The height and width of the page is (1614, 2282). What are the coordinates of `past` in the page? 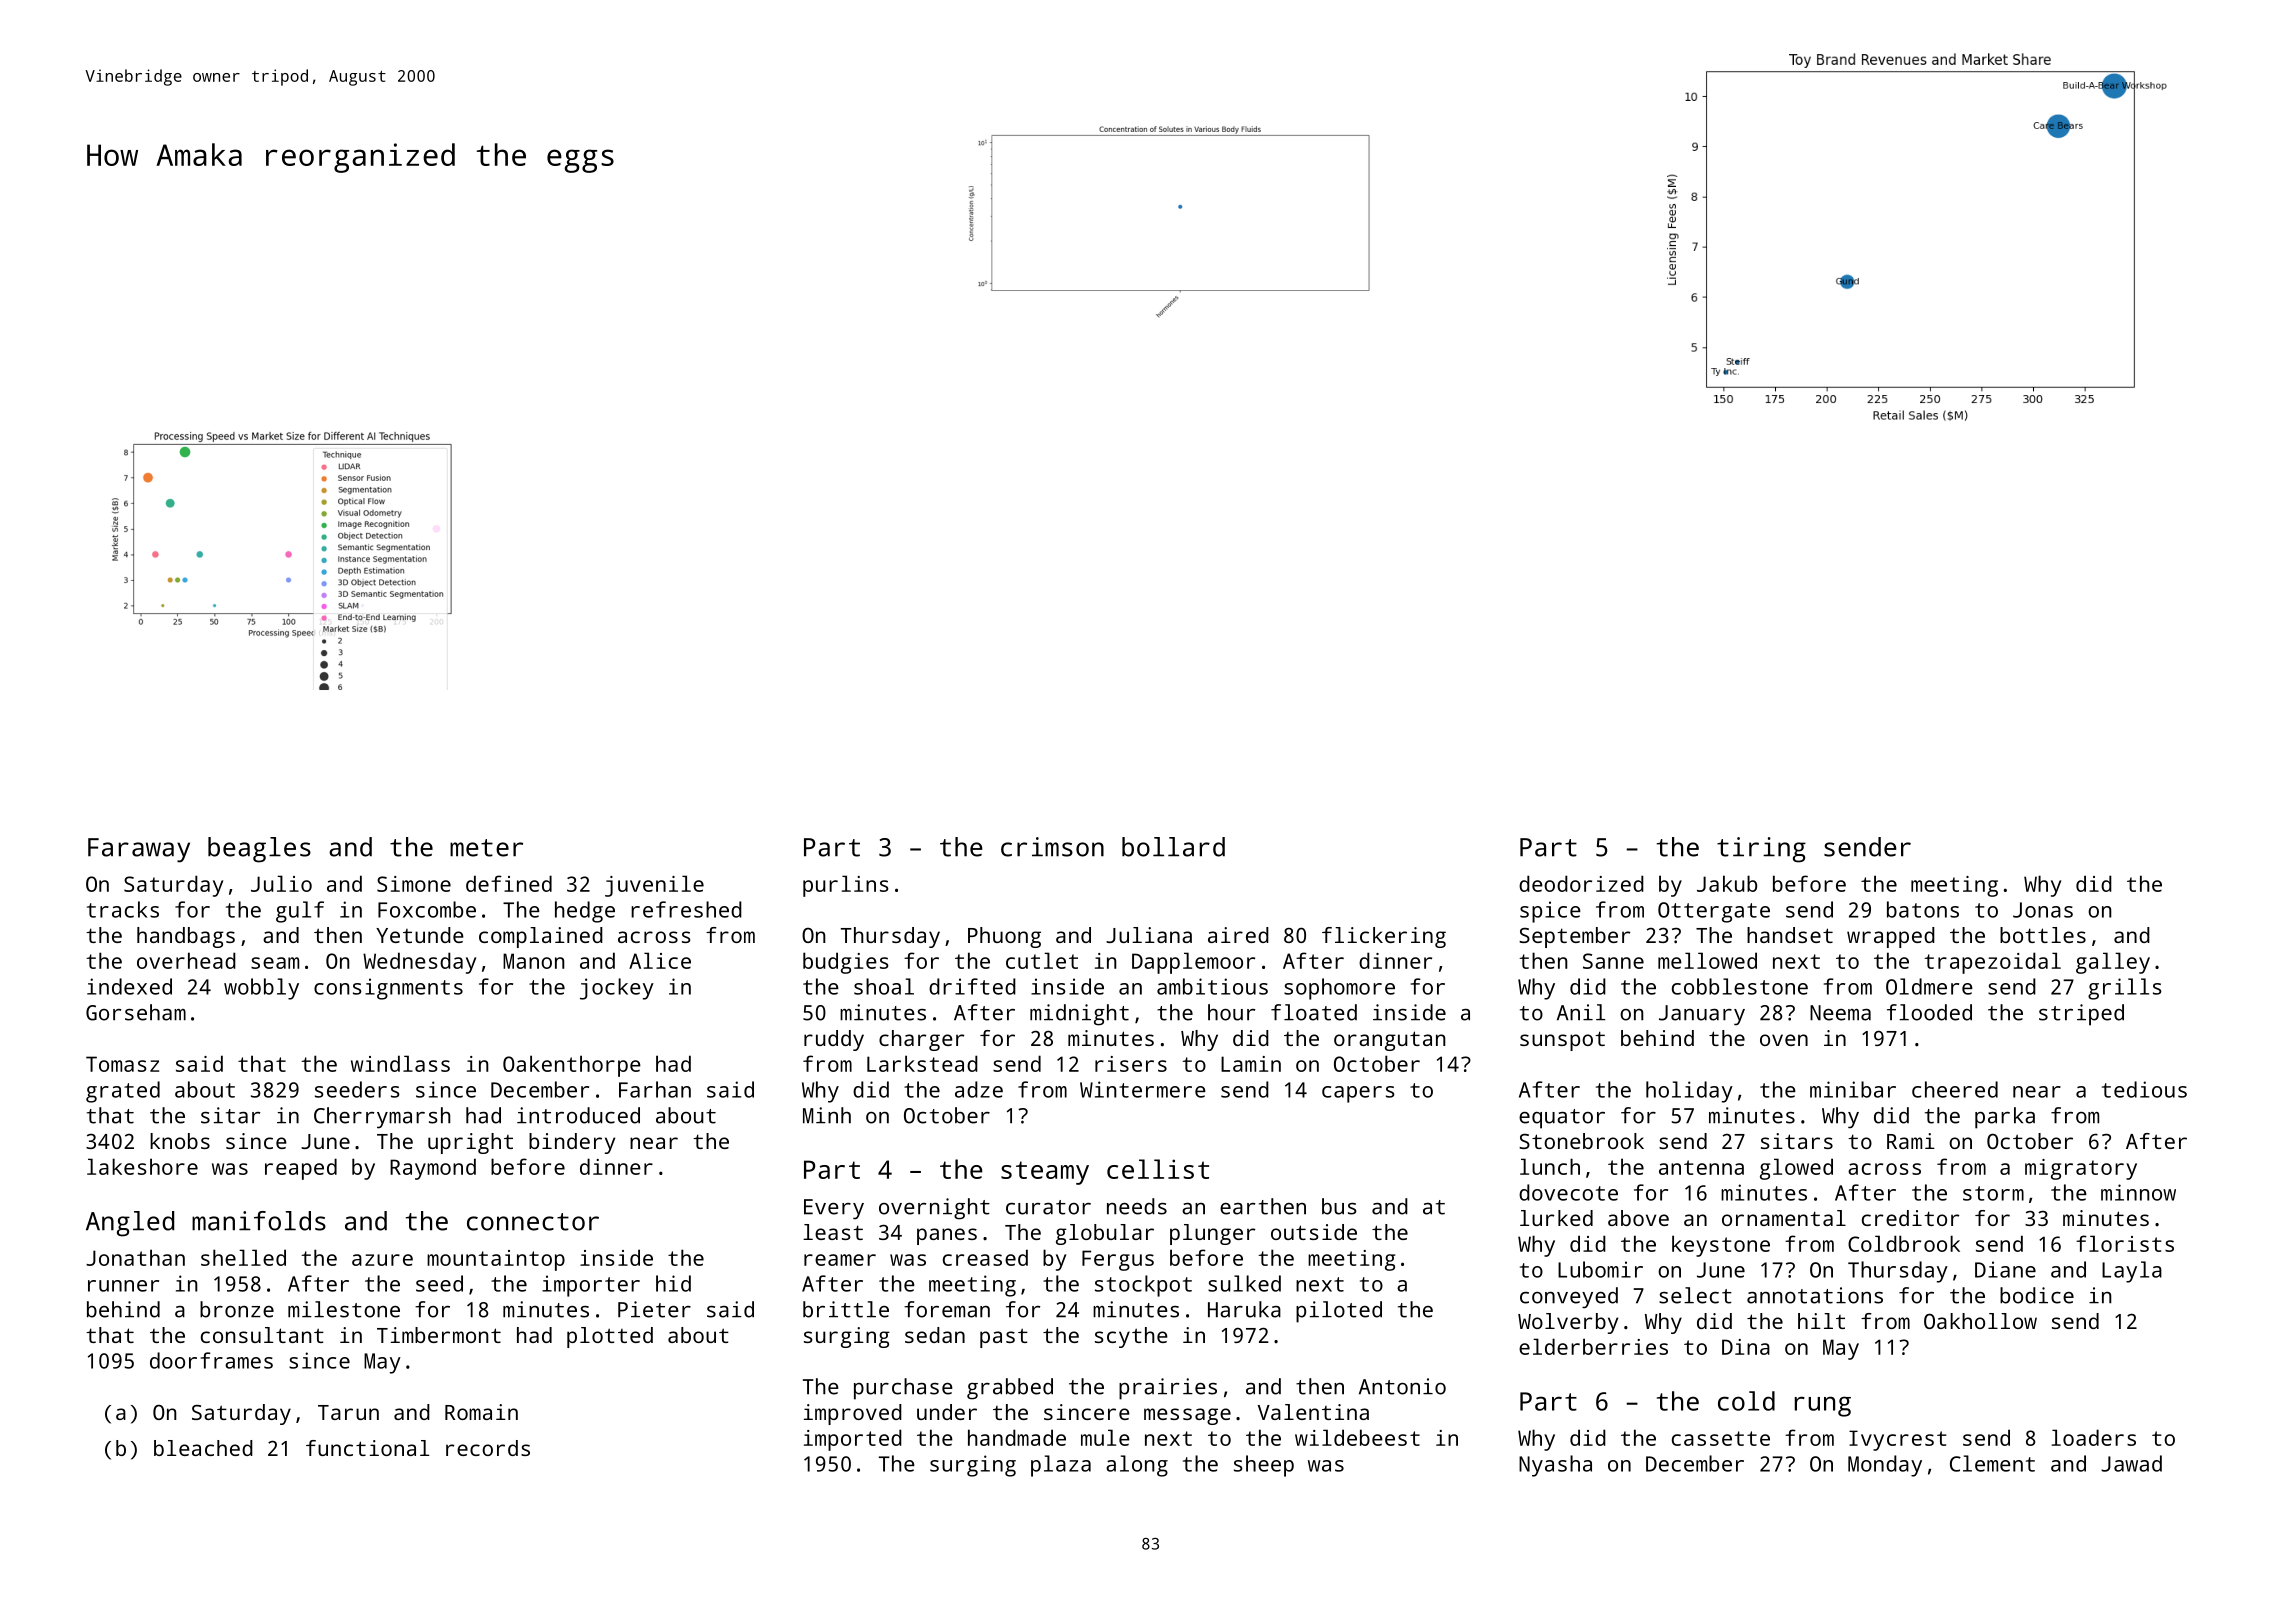 It's located at (1004, 1338).
